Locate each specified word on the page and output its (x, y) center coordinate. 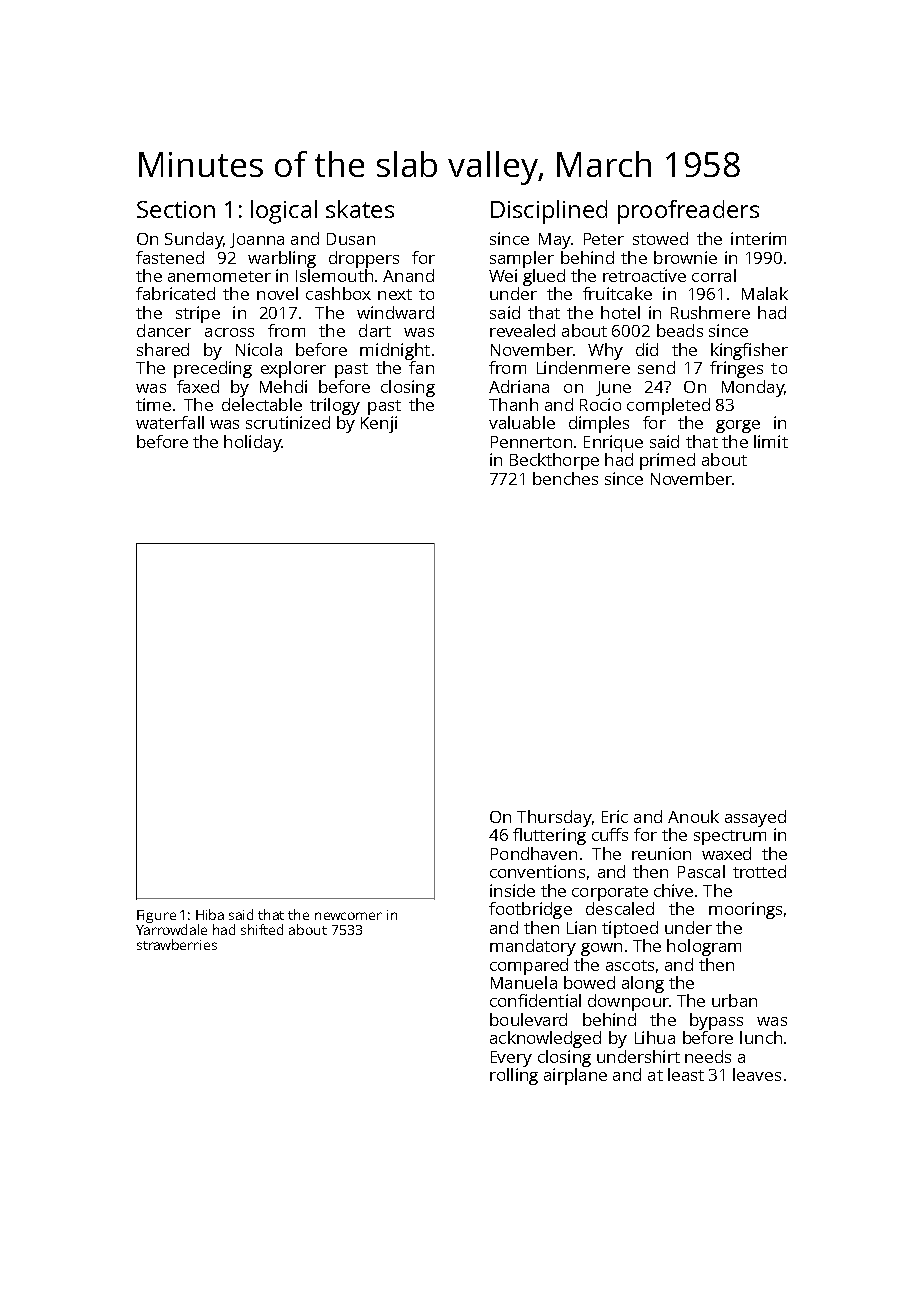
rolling (514, 1076)
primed (667, 461)
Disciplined (549, 212)
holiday (252, 443)
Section (176, 209)
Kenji (379, 424)
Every (511, 1059)
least (686, 1074)
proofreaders (688, 212)
